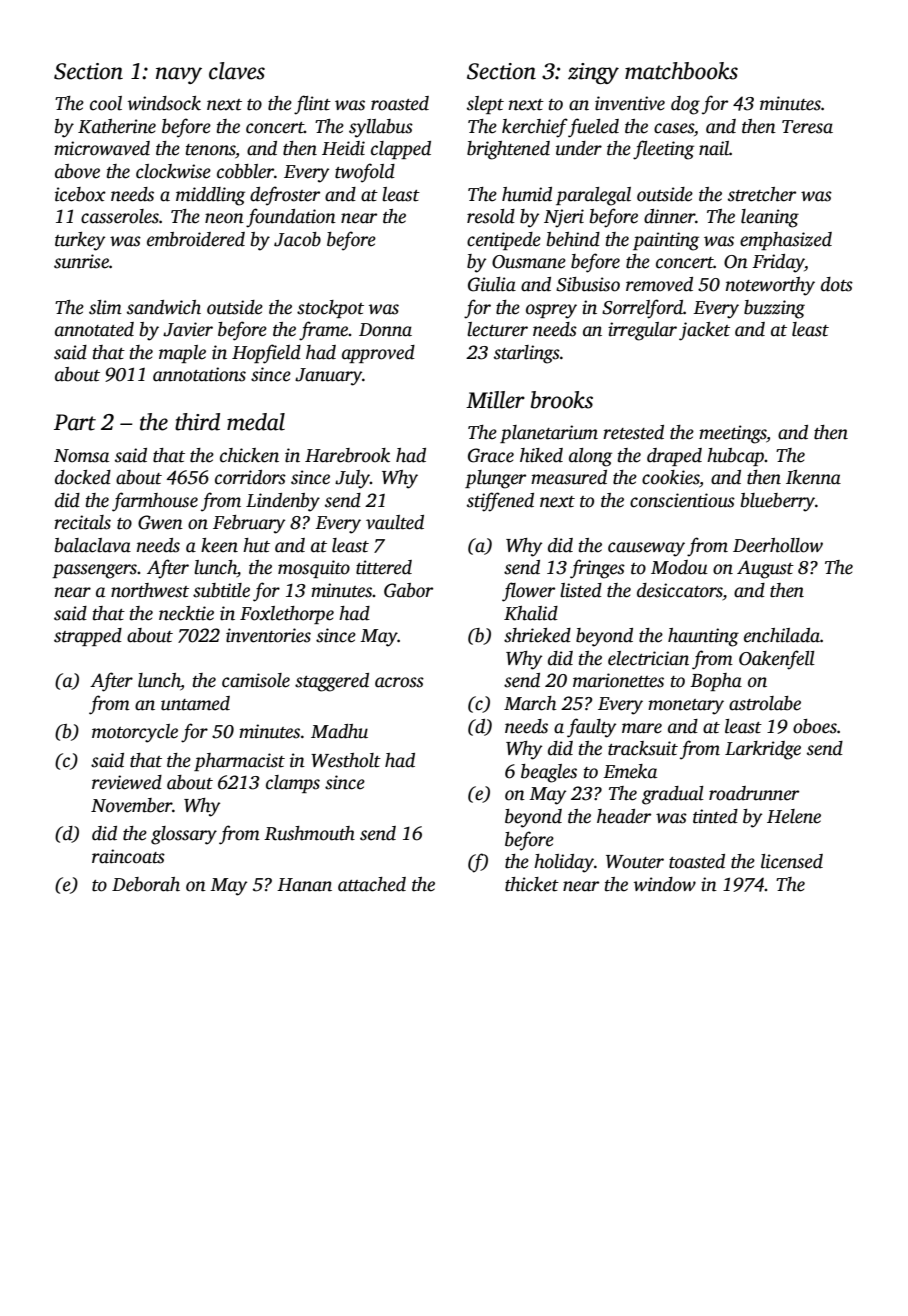  What do you see at coordinates (266, 354) in the page?
I see `Hopfield` at bounding box center [266, 354].
